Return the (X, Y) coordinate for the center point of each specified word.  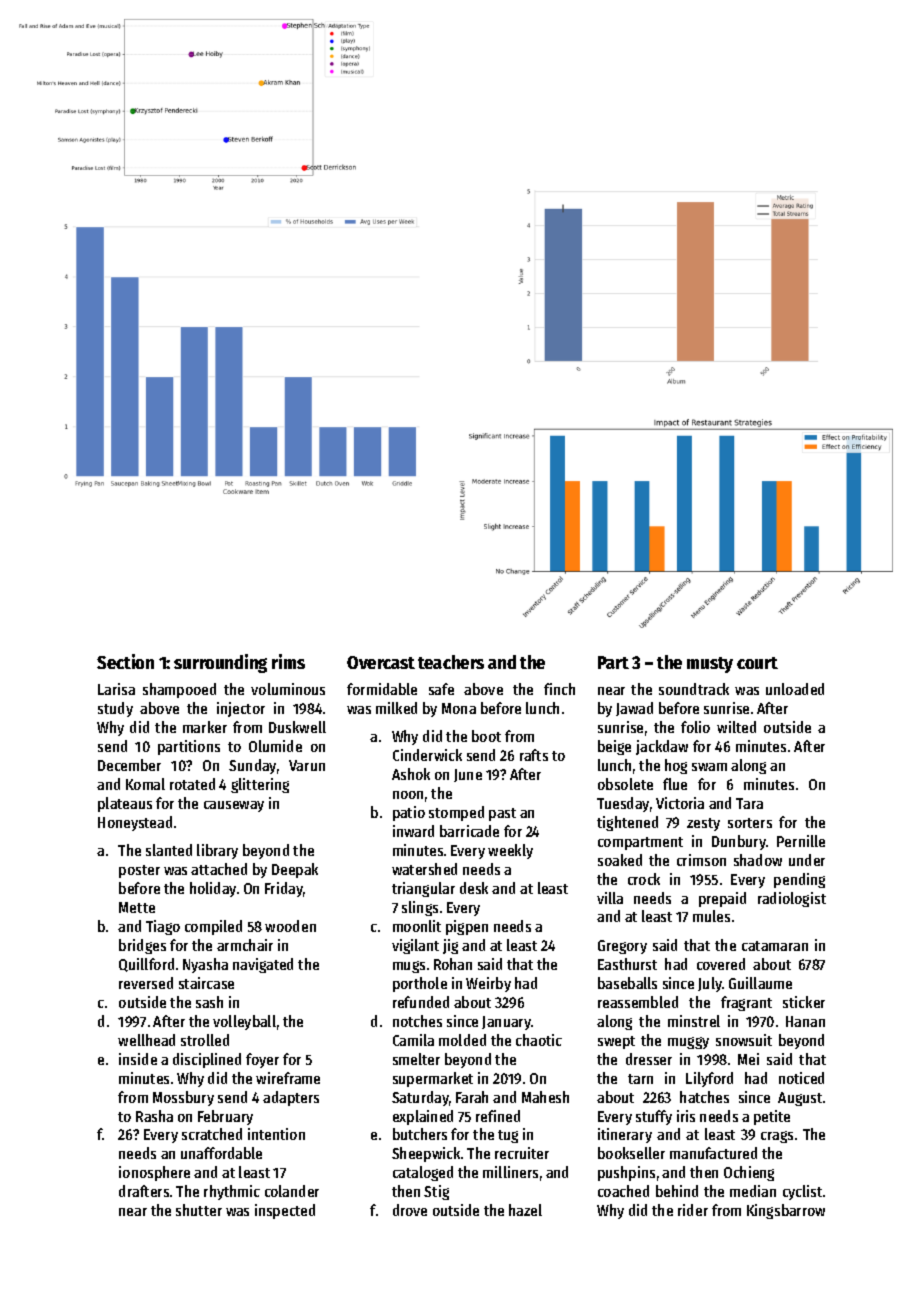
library (217, 851)
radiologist (792, 899)
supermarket (433, 1079)
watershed (424, 869)
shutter (199, 1210)
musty (710, 665)
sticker (804, 1002)
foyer (262, 1060)
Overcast (381, 662)
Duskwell (297, 727)
